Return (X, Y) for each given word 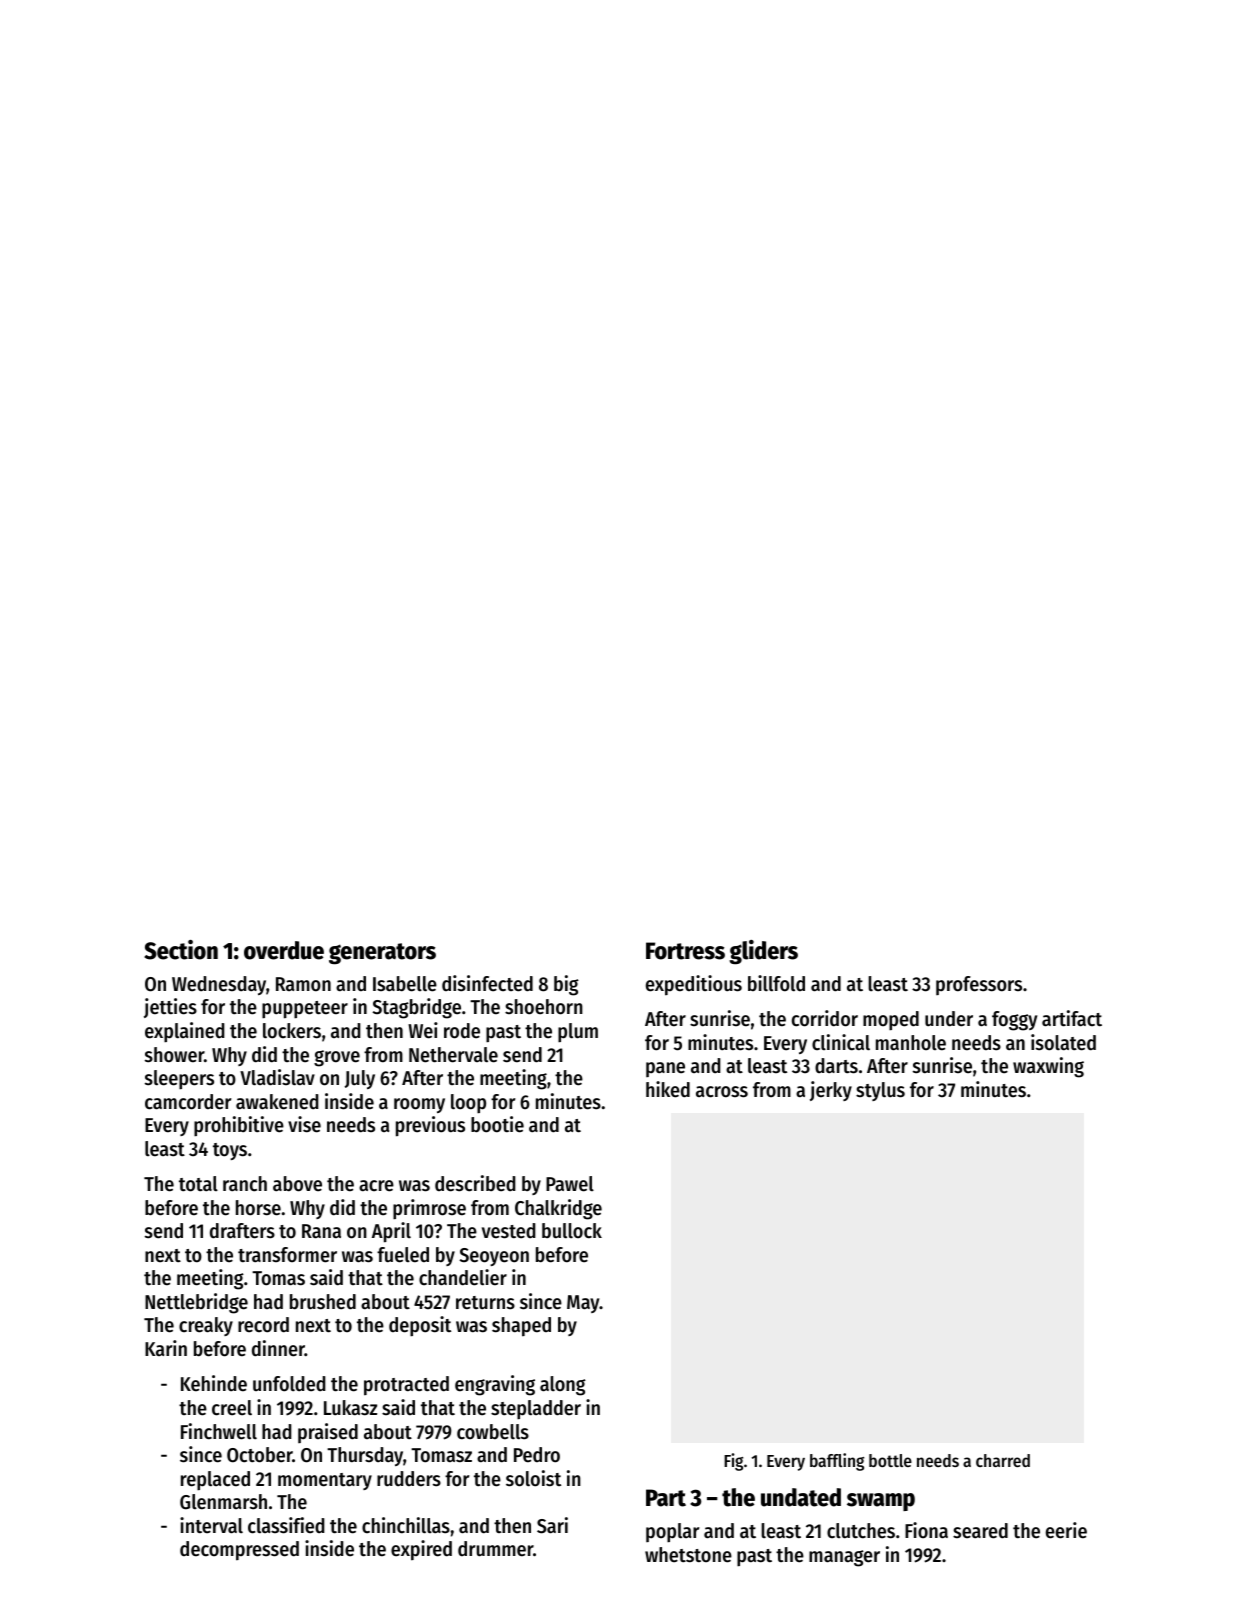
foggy (1014, 1021)
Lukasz (350, 1408)
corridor (825, 1018)
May (583, 1304)
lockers (292, 1031)
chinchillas (406, 1525)
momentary (325, 1481)
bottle (890, 1460)
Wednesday (219, 986)
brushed (323, 1302)
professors (979, 985)
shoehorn (544, 1007)
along (563, 1386)
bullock (572, 1231)
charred (1003, 1460)
